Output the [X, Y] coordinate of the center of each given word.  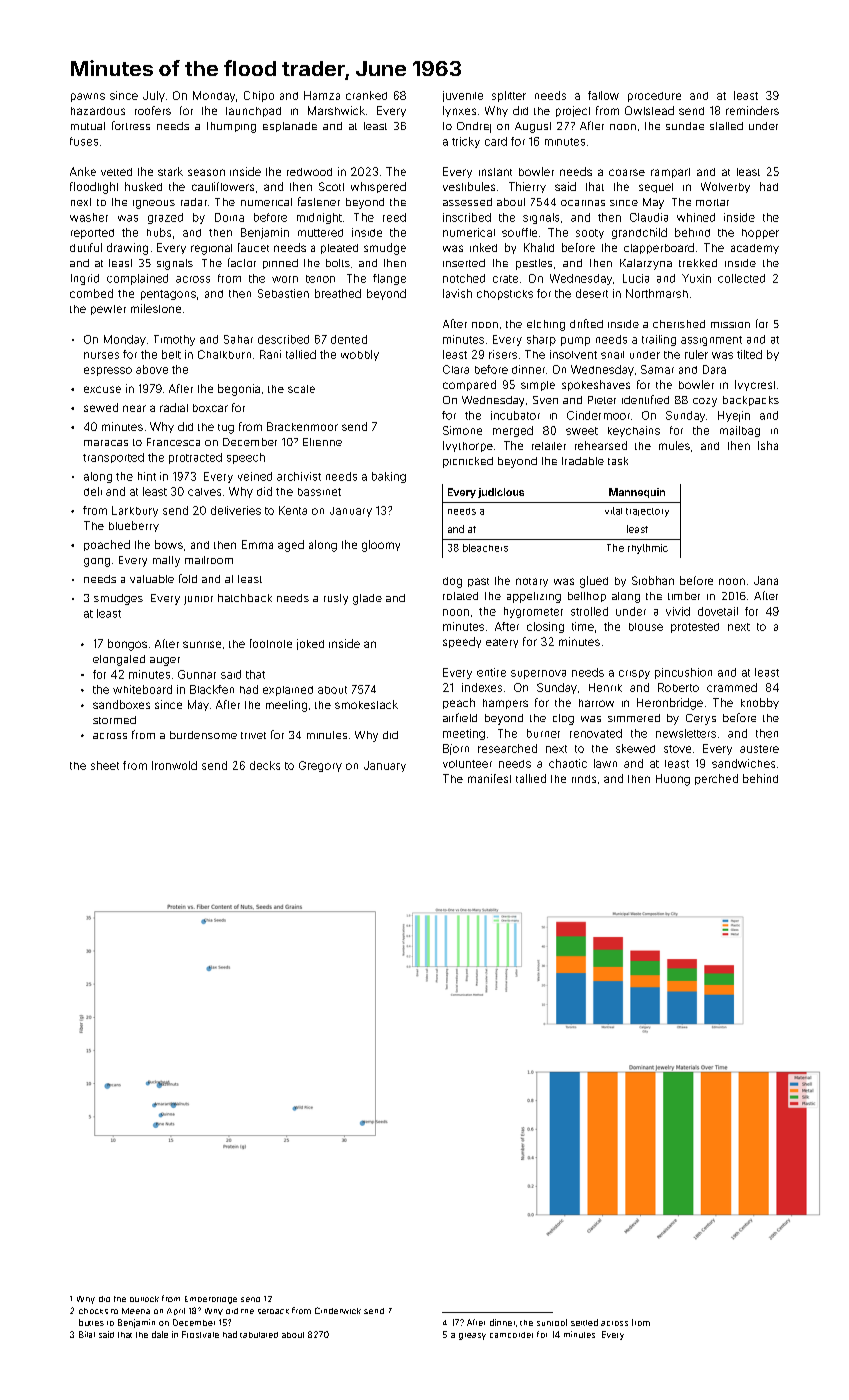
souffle [519, 232]
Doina [229, 217]
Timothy [174, 340]
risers [503, 354]
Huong [673, 780]
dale [160, 1334]
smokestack [366, 704]
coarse [627, 172]
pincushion [683, 673]
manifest [489, 778]
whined [696, 217]
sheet [105, 765]
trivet [253, 735]
